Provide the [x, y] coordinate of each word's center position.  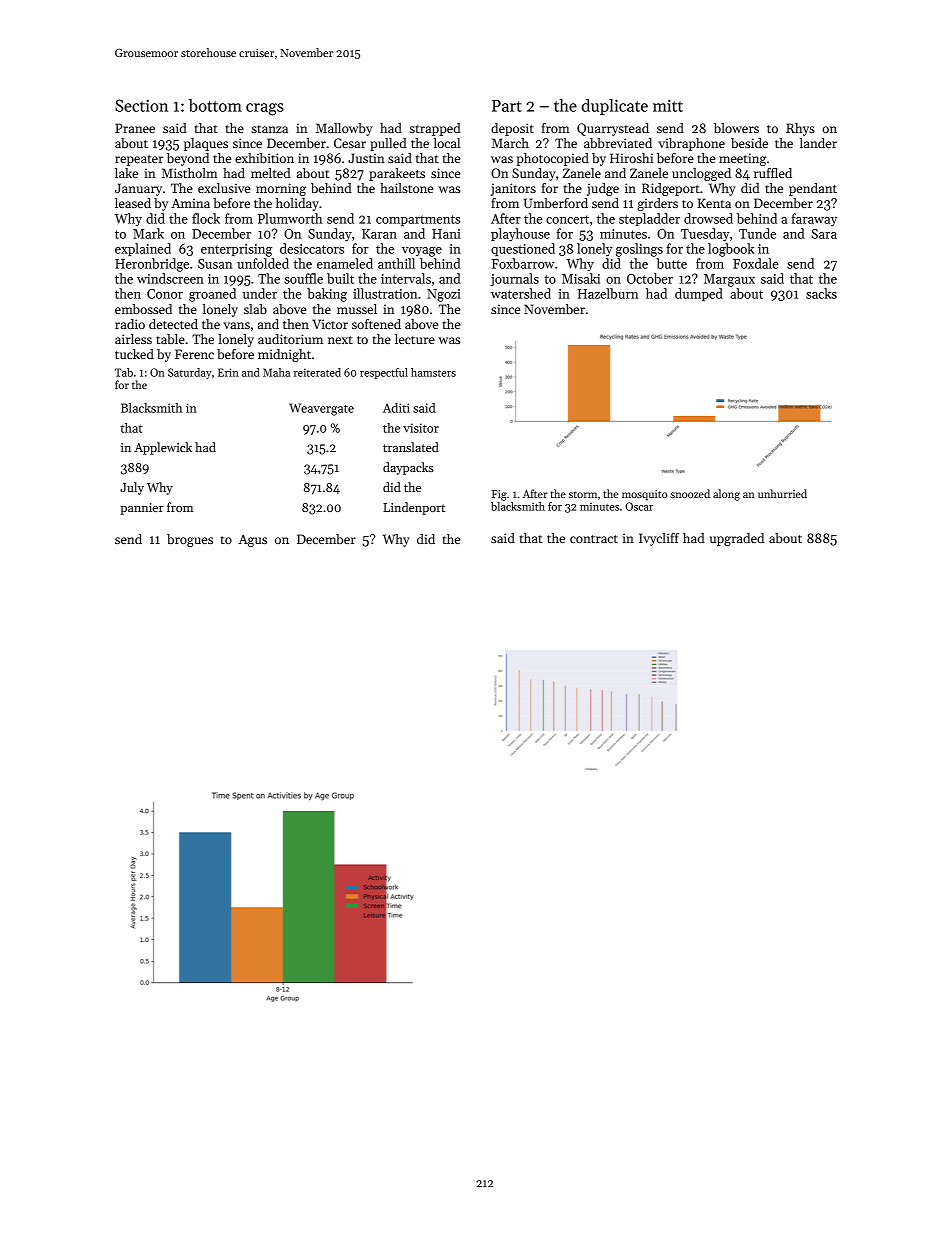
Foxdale [756, 263]
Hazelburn [608, 293]
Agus [252, 540]
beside [749, 143]
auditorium [290, 339]
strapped [435, 129]
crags [265, 109]
